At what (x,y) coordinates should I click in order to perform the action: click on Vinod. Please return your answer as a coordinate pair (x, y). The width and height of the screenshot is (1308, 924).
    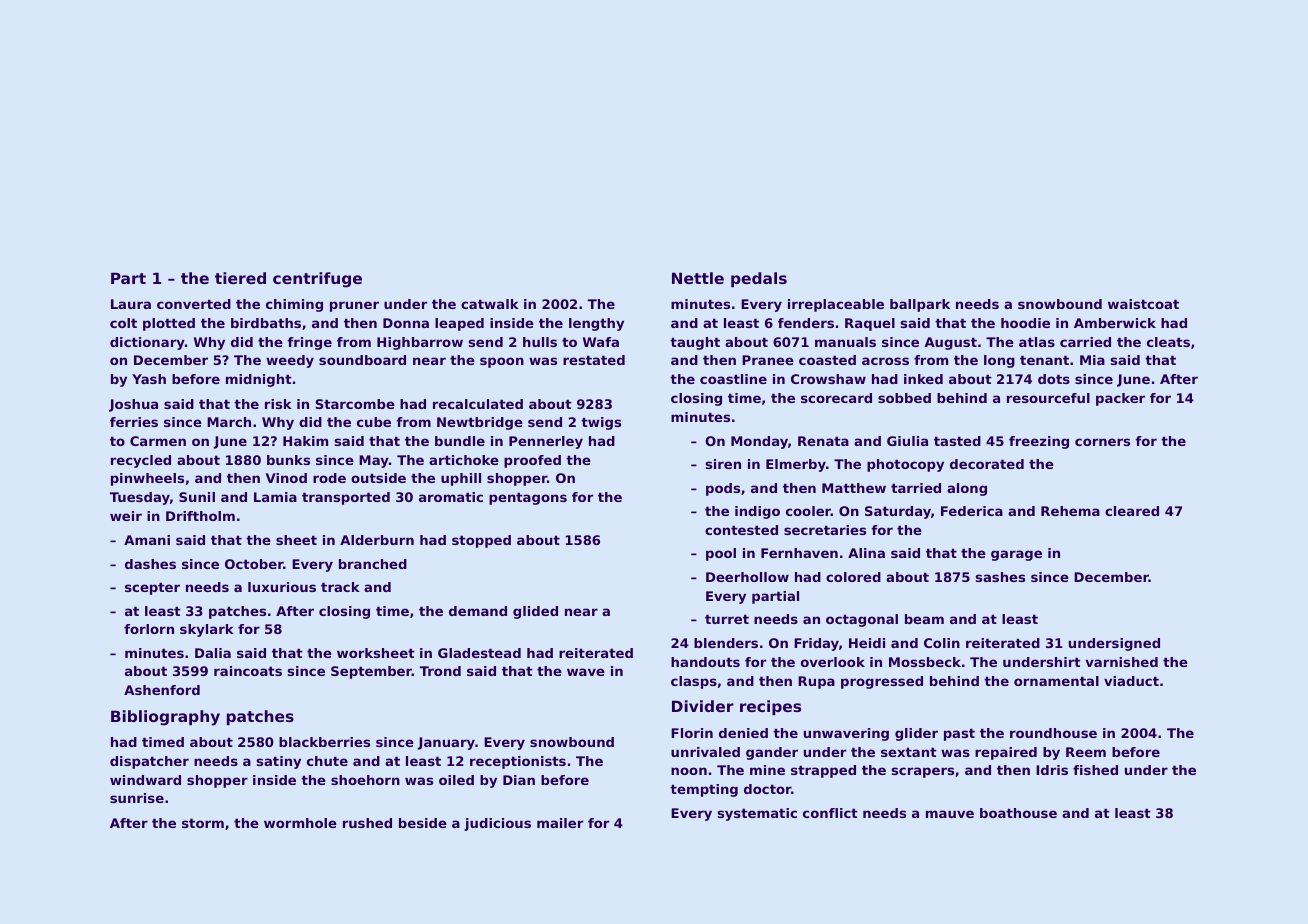
    Looking at the image, I should click on (286, 478).
